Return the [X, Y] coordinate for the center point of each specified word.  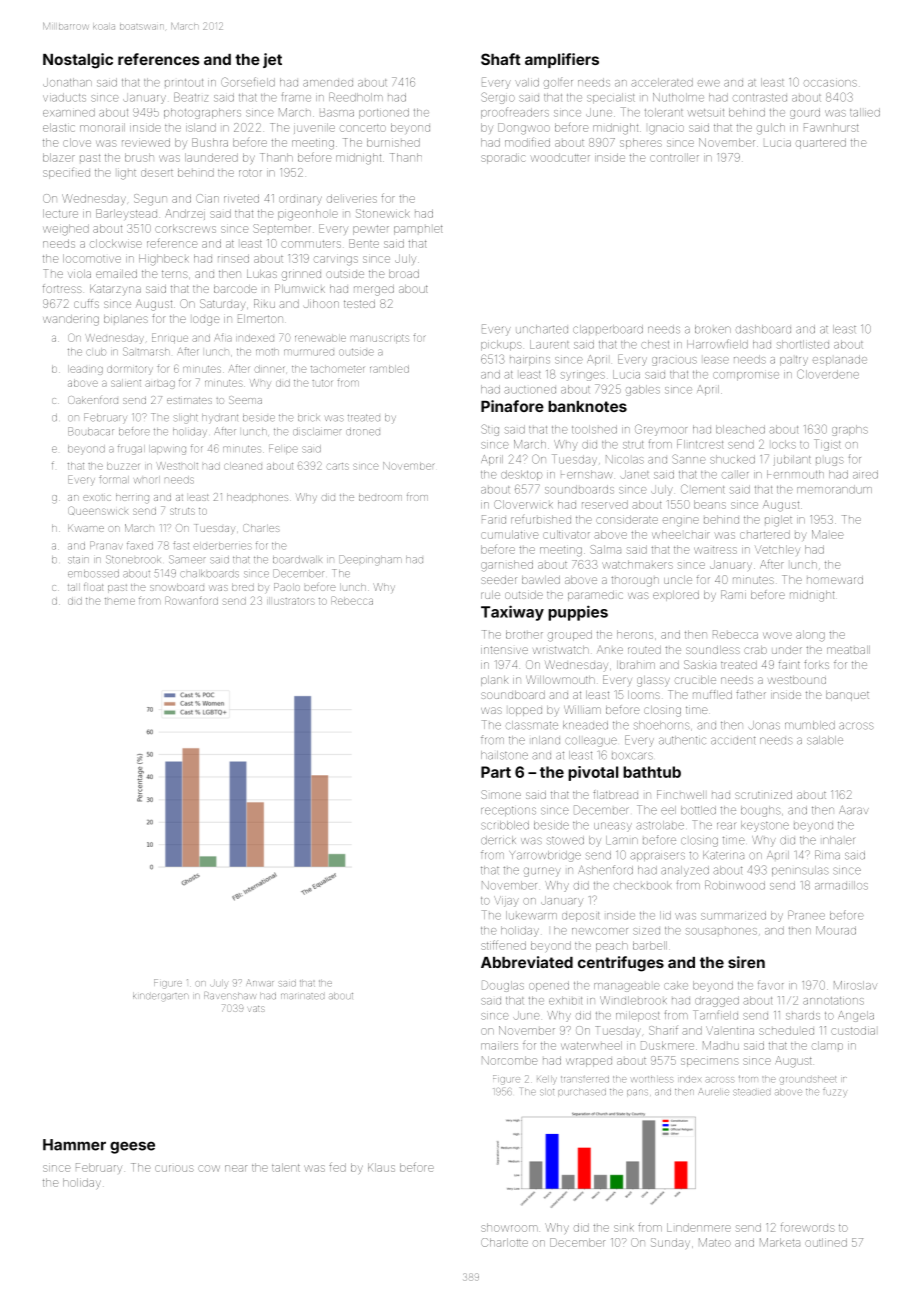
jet [272, 60]
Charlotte [504, 1242]
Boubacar [91, 431]
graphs [850, 430]
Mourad [836, 930]
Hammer [74, 1145]
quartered [821, 143]
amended [328, 83]
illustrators [291, 601]
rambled [389, 369]
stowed [565, 840]
